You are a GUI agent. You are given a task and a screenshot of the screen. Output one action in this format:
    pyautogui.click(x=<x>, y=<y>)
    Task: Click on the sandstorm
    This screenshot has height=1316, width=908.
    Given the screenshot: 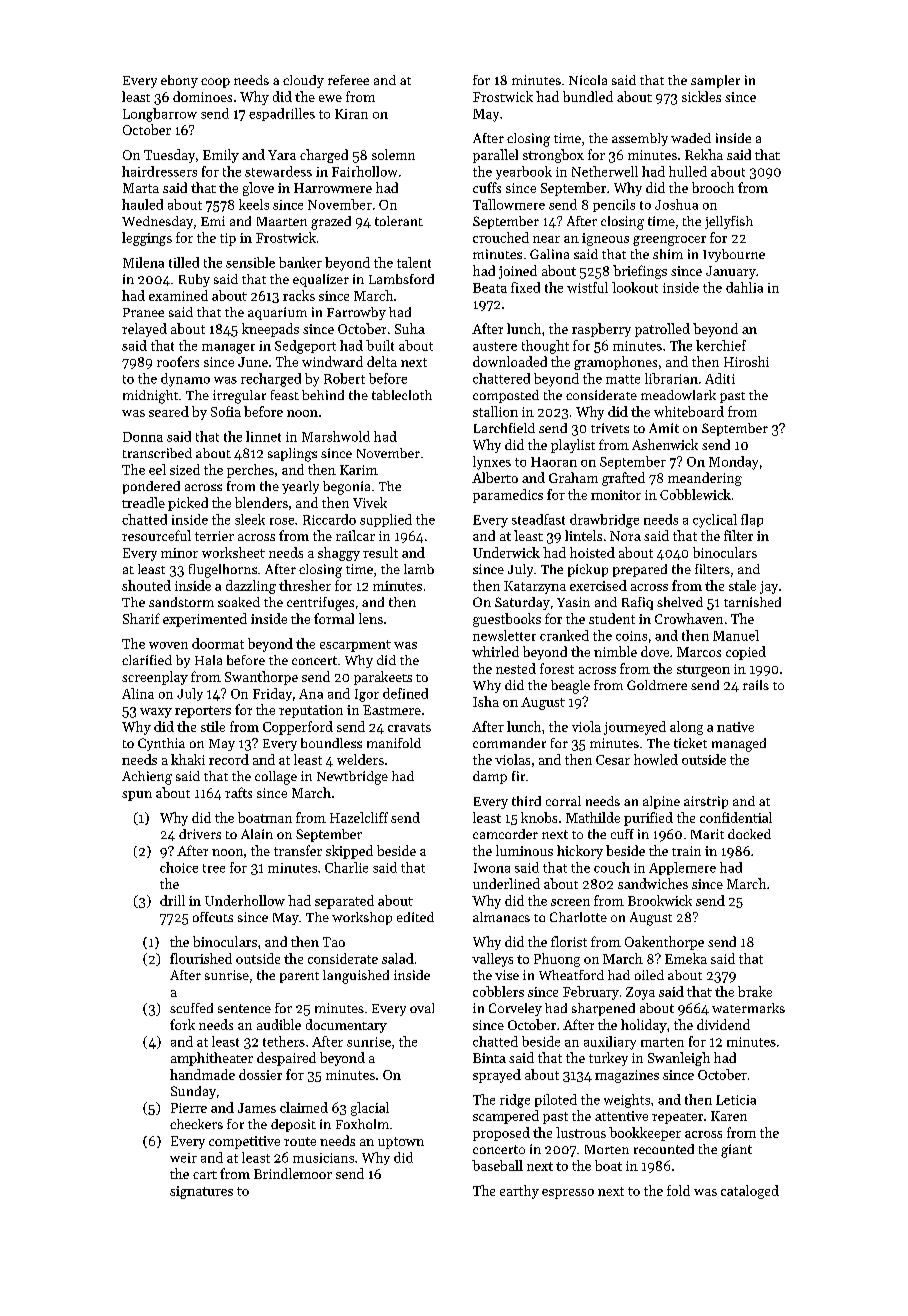 What is the action you would take?
    pyautogui.click(x=181, y=602)
